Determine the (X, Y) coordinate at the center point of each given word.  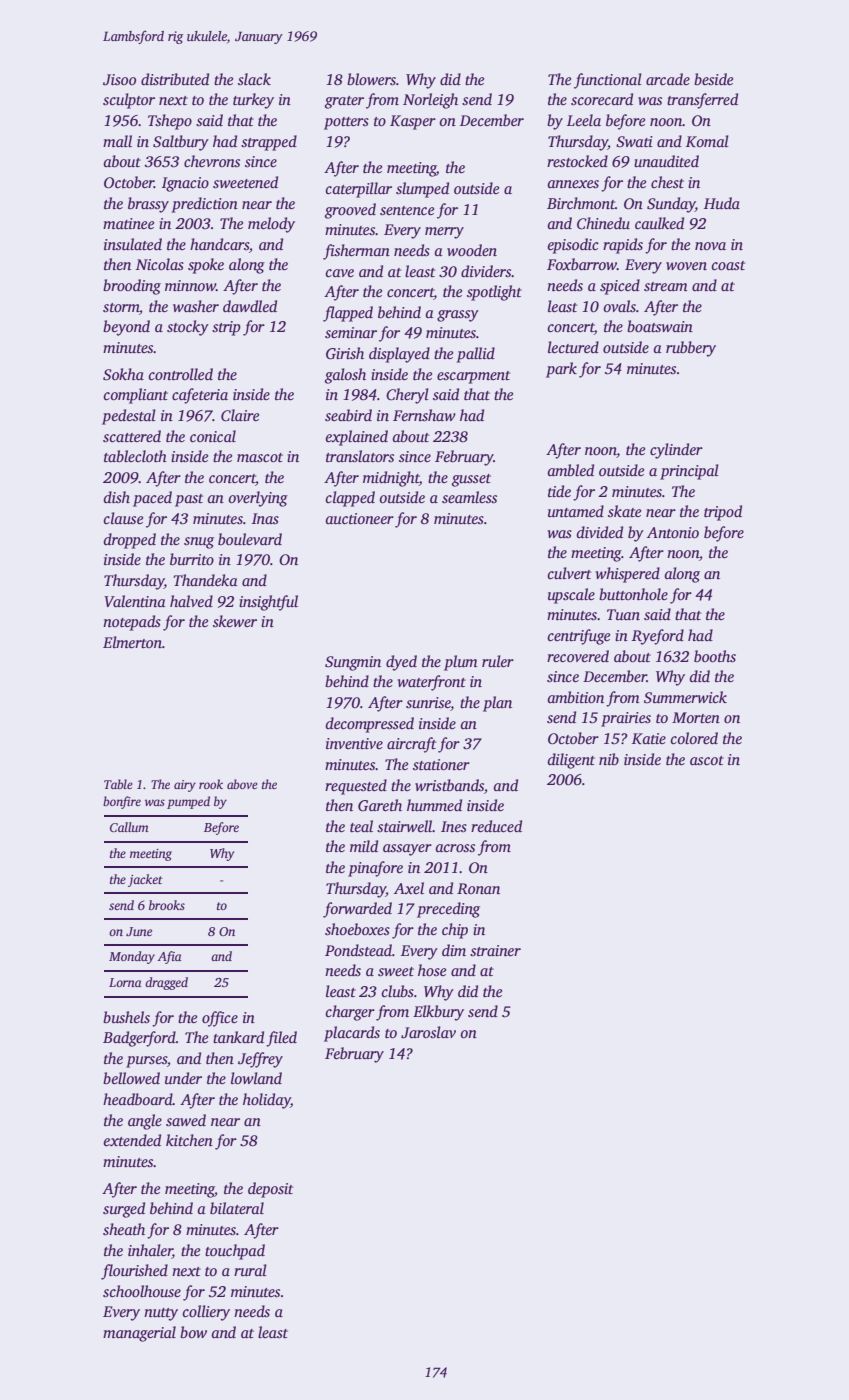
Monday (132, 957)
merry (444, 233)
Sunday (671, 205)
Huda (722, 203)
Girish (345, 353)
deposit (270, 1190)
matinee (128, 223)
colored (694, 738)
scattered (132, 436)
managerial (139, 1334)
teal (361, 826)
